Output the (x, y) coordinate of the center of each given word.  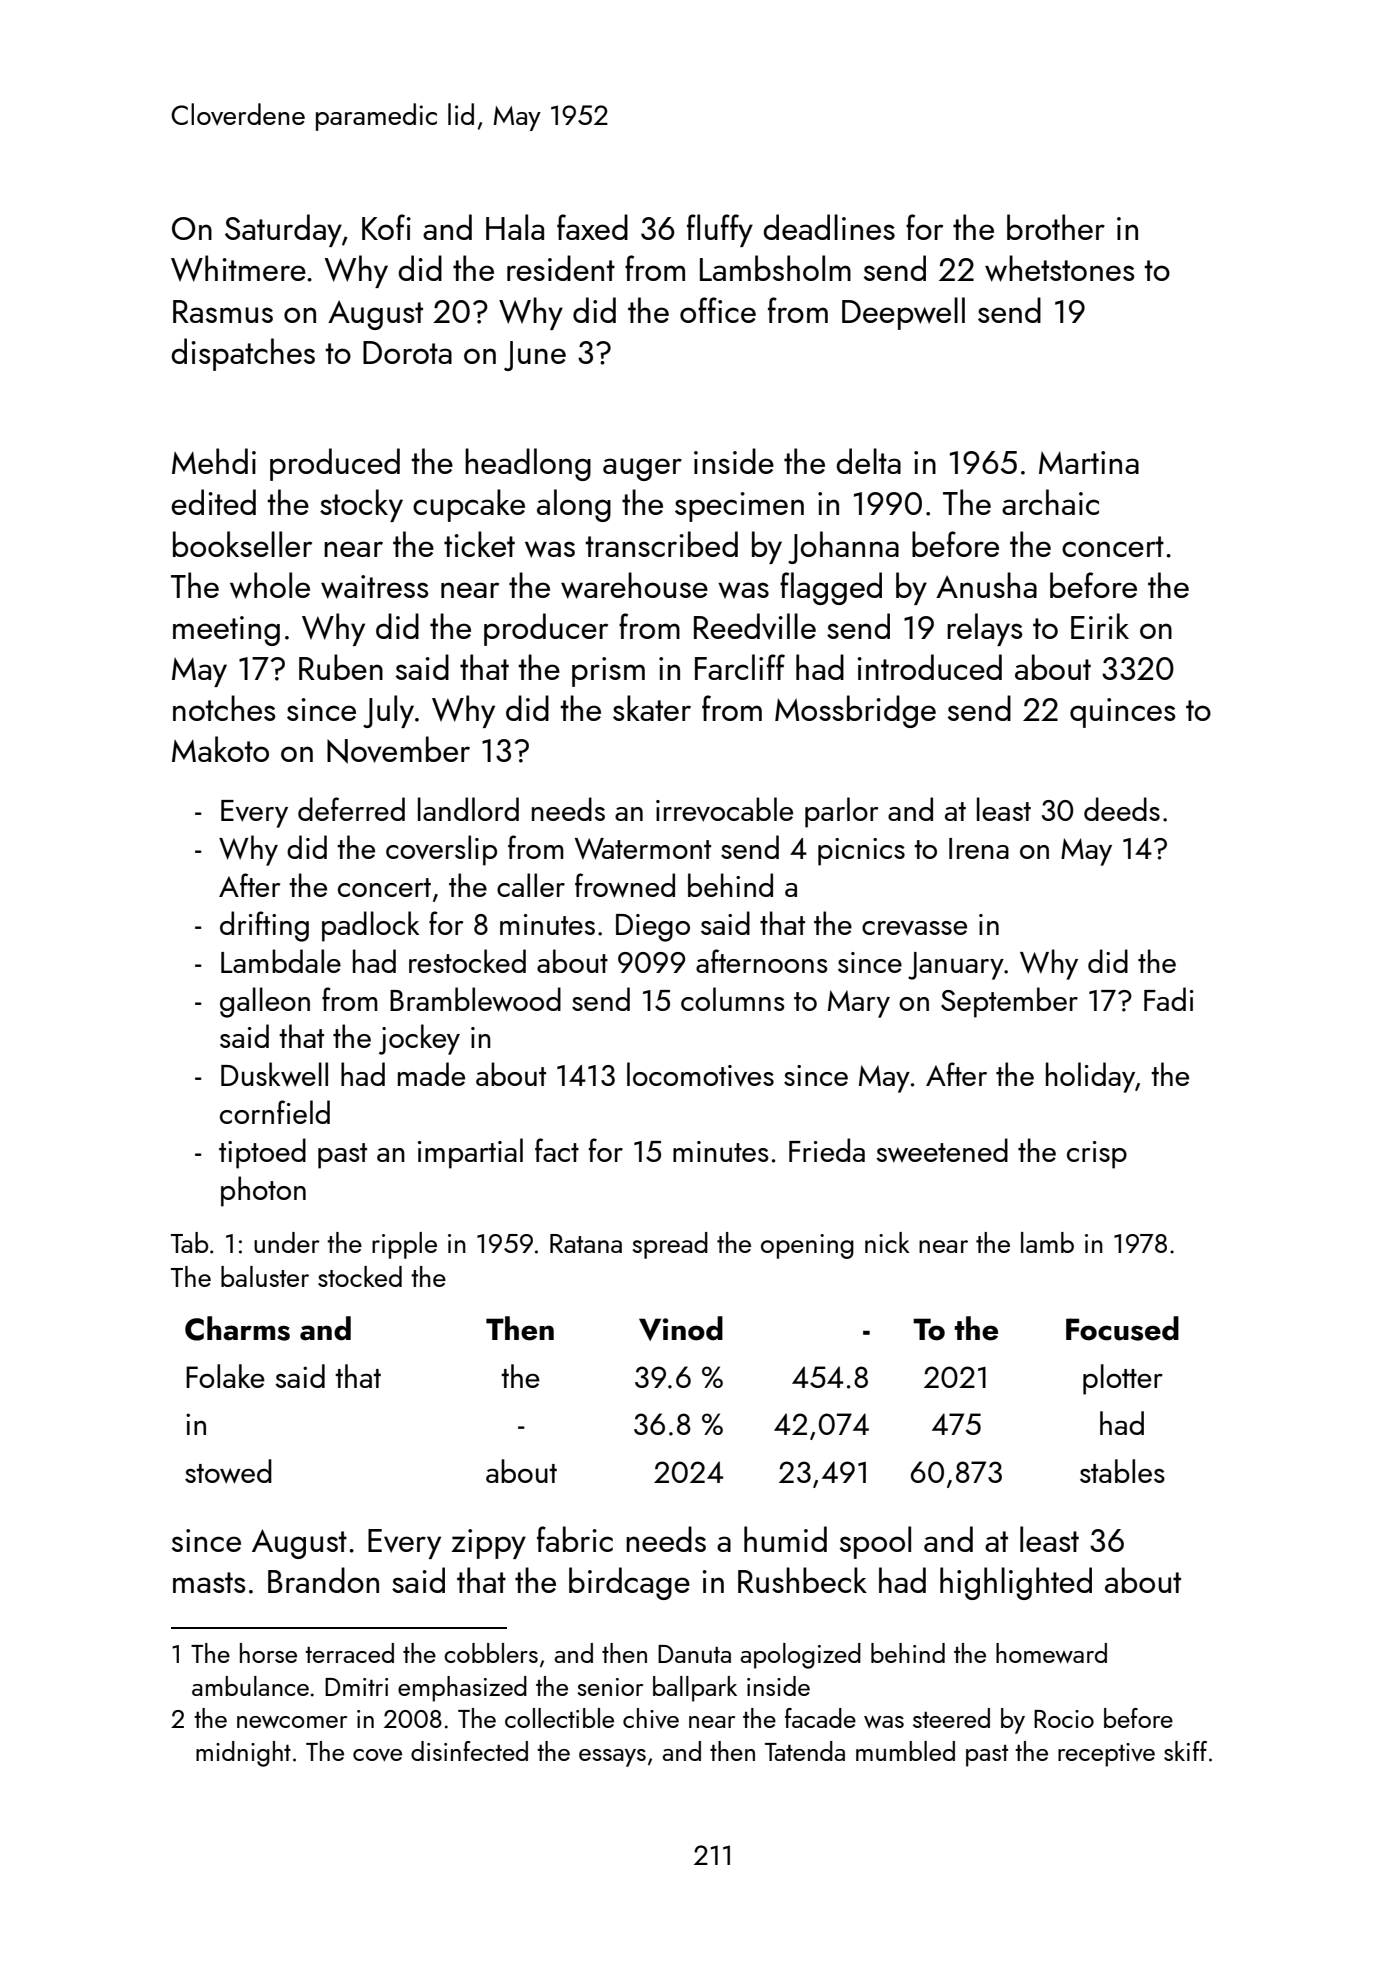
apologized (800, 1656)
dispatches (243, 354)
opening (807, 1246)
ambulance (250, 1686)
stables (1122, 1471)
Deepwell (903, 313)
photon (263, 1191)
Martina (1089, 462)
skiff (1185, 1751)
